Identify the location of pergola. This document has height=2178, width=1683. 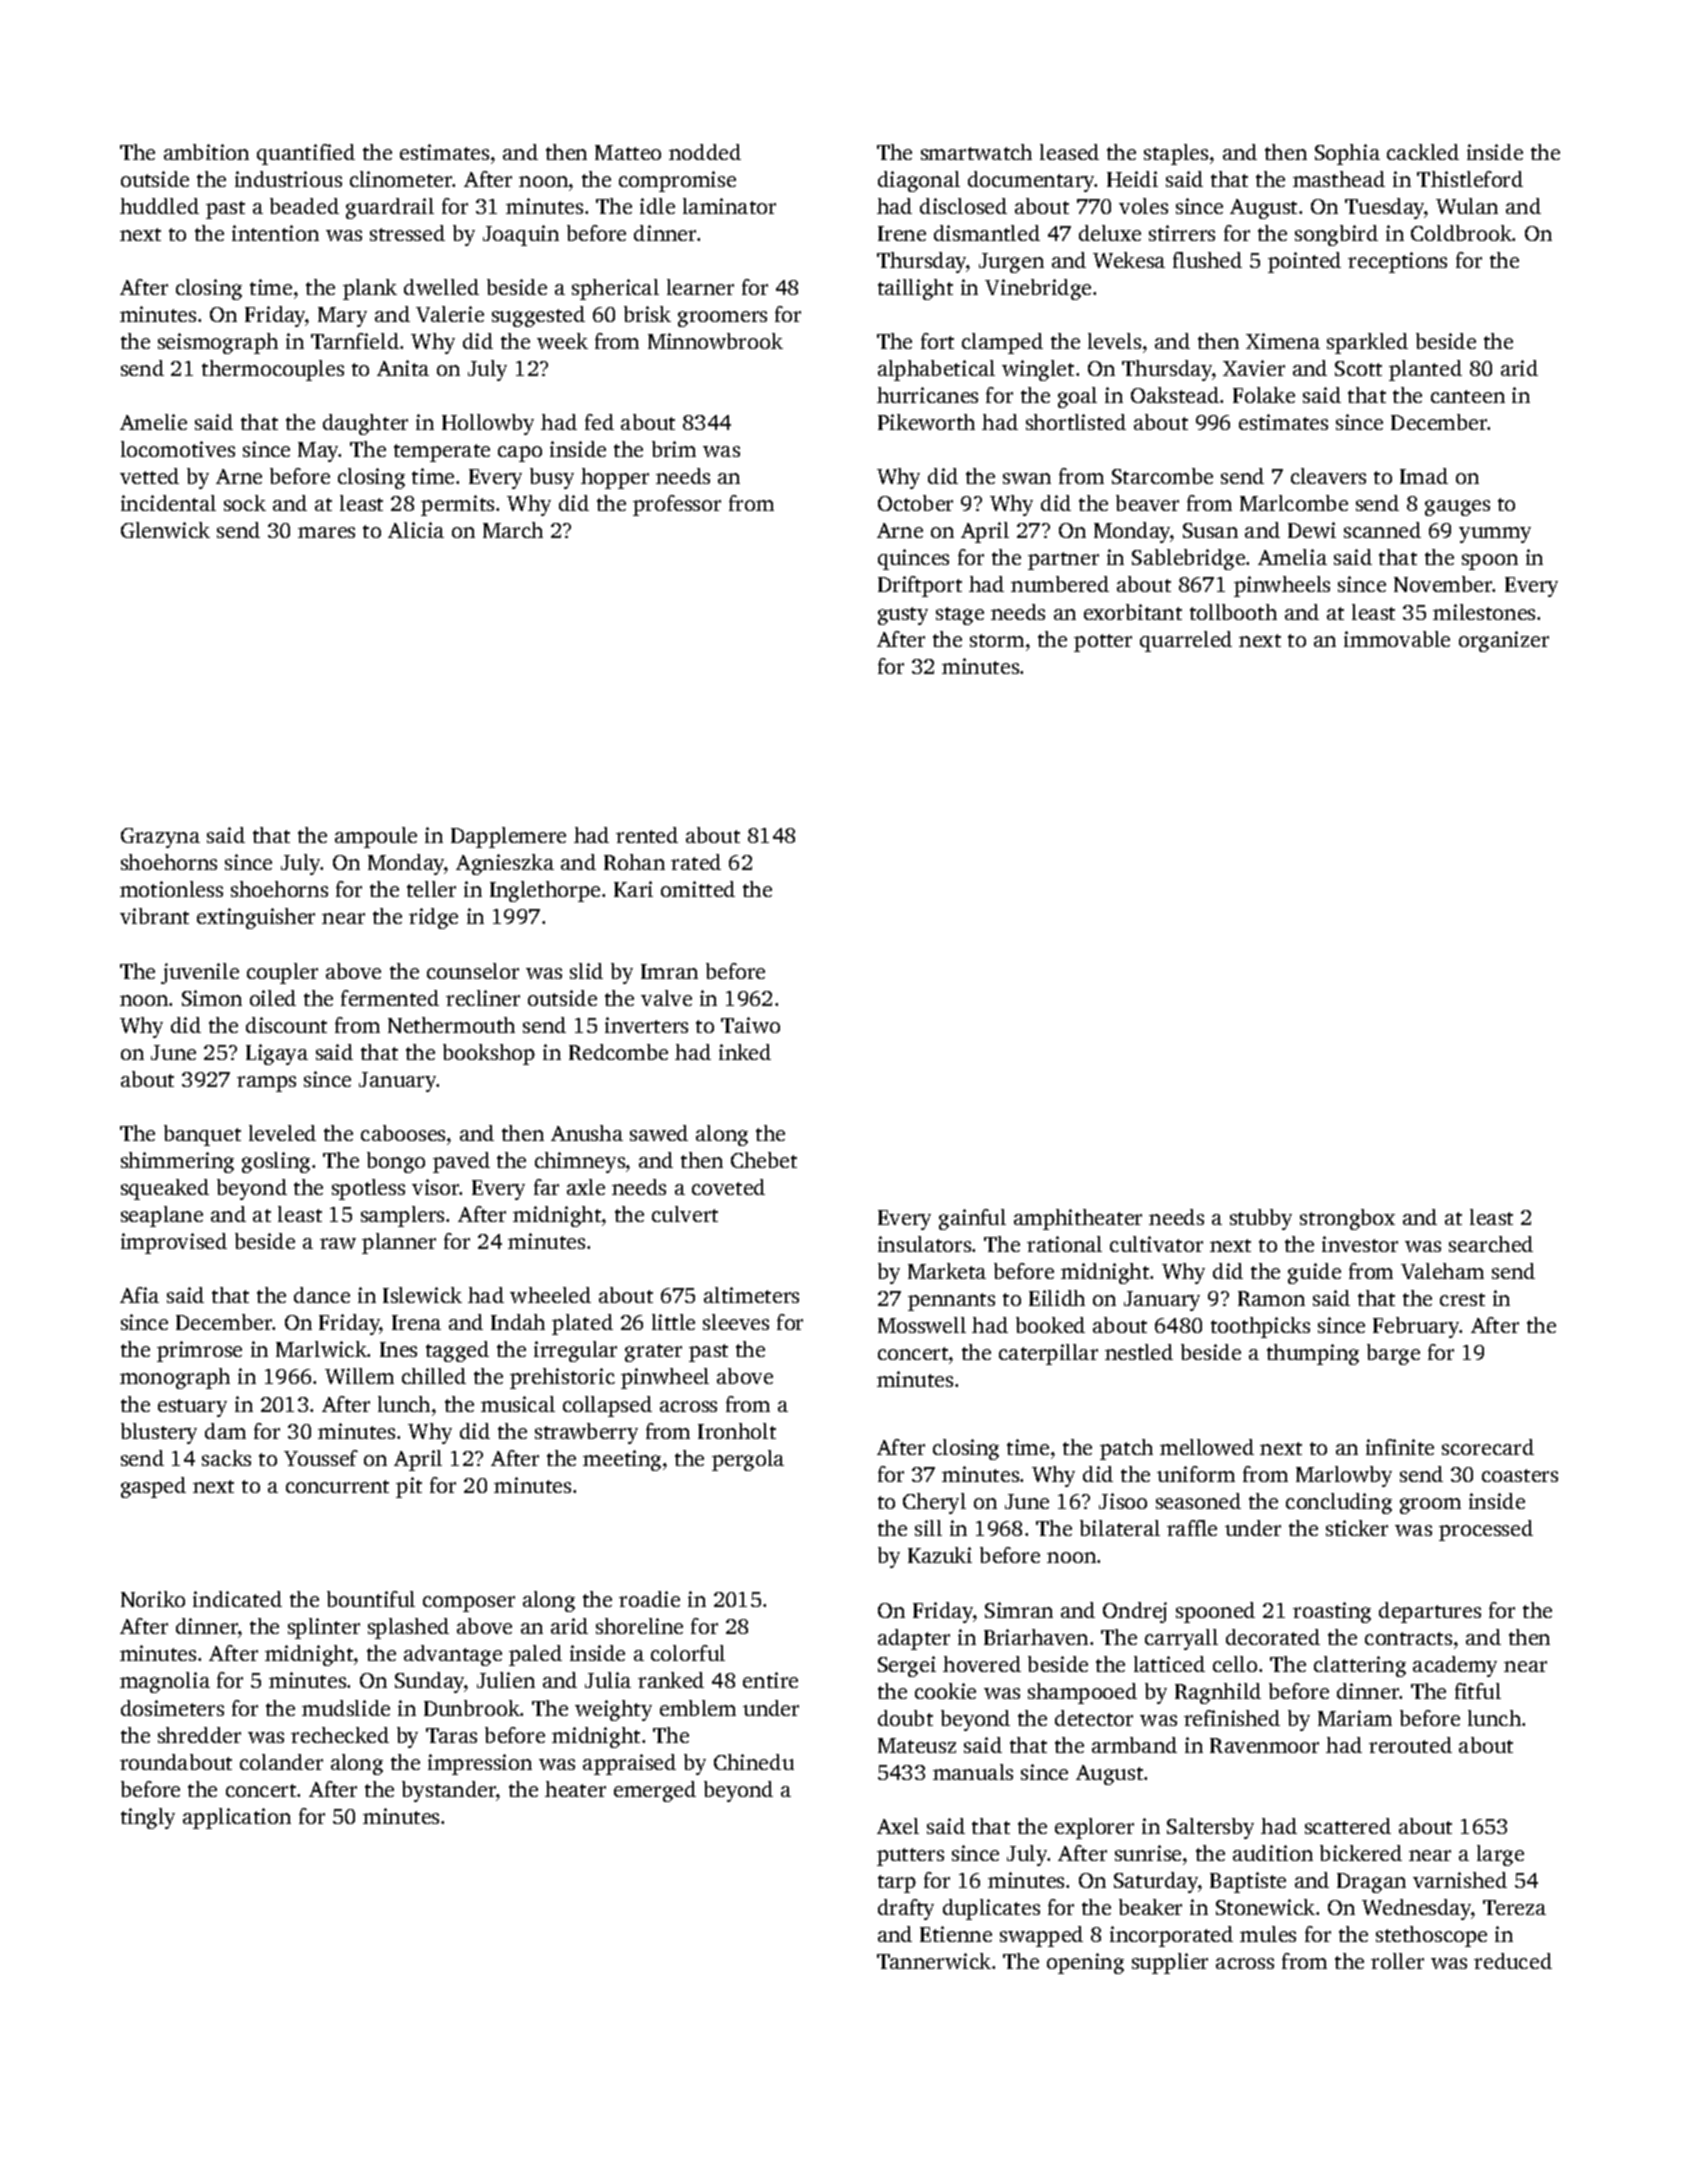
(748, 1460).
